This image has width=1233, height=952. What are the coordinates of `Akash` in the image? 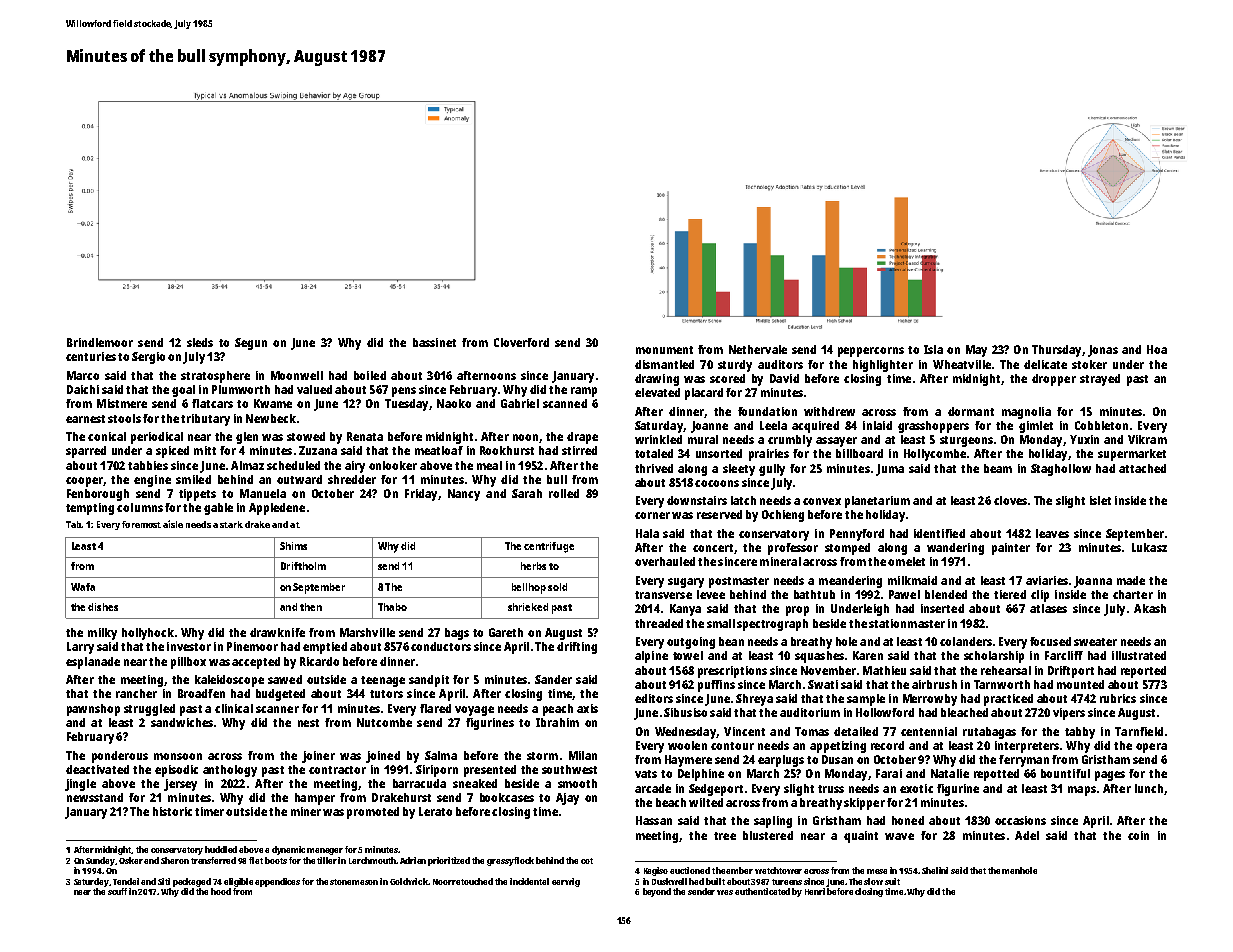 It's located at (1150, 608).
